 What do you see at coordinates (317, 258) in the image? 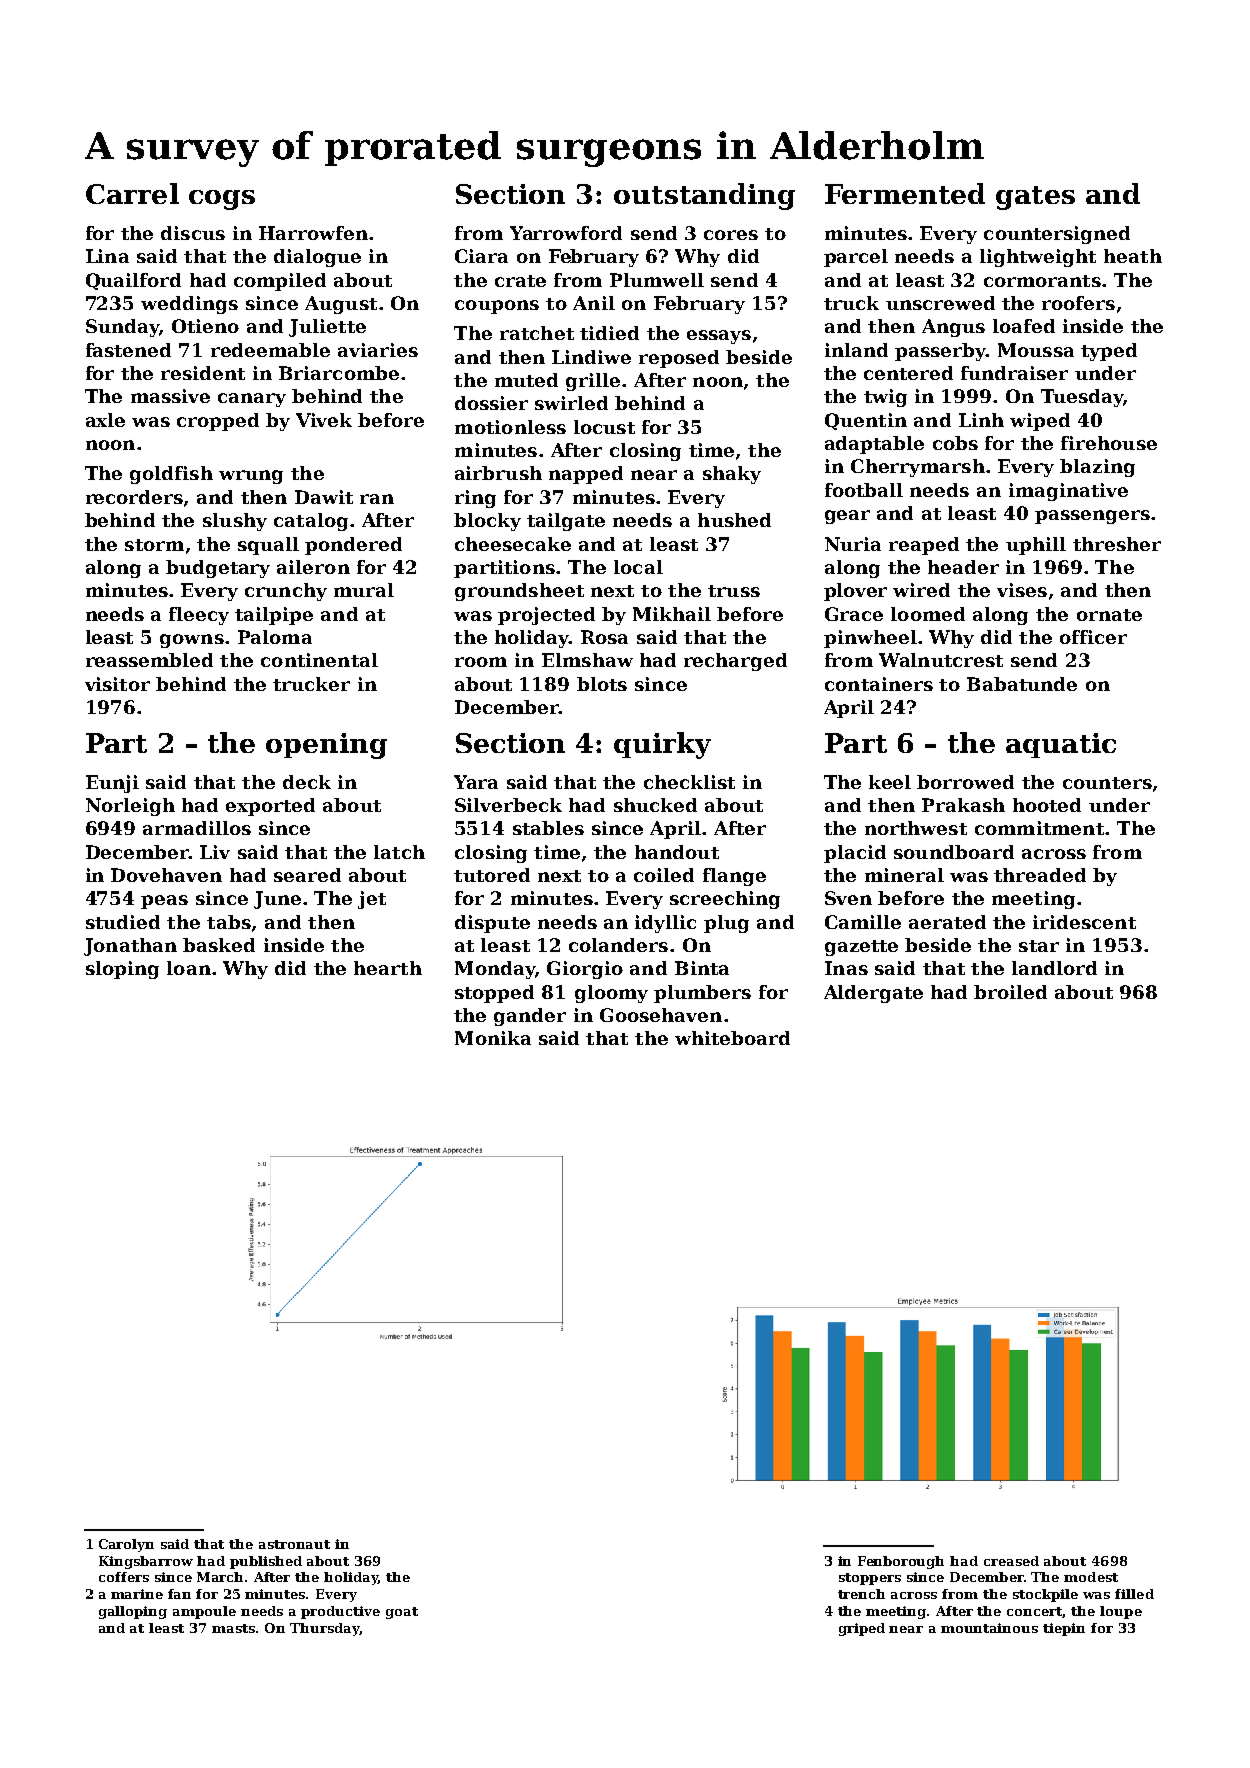
I see `dialogue` at bounding box center [317, 258].
